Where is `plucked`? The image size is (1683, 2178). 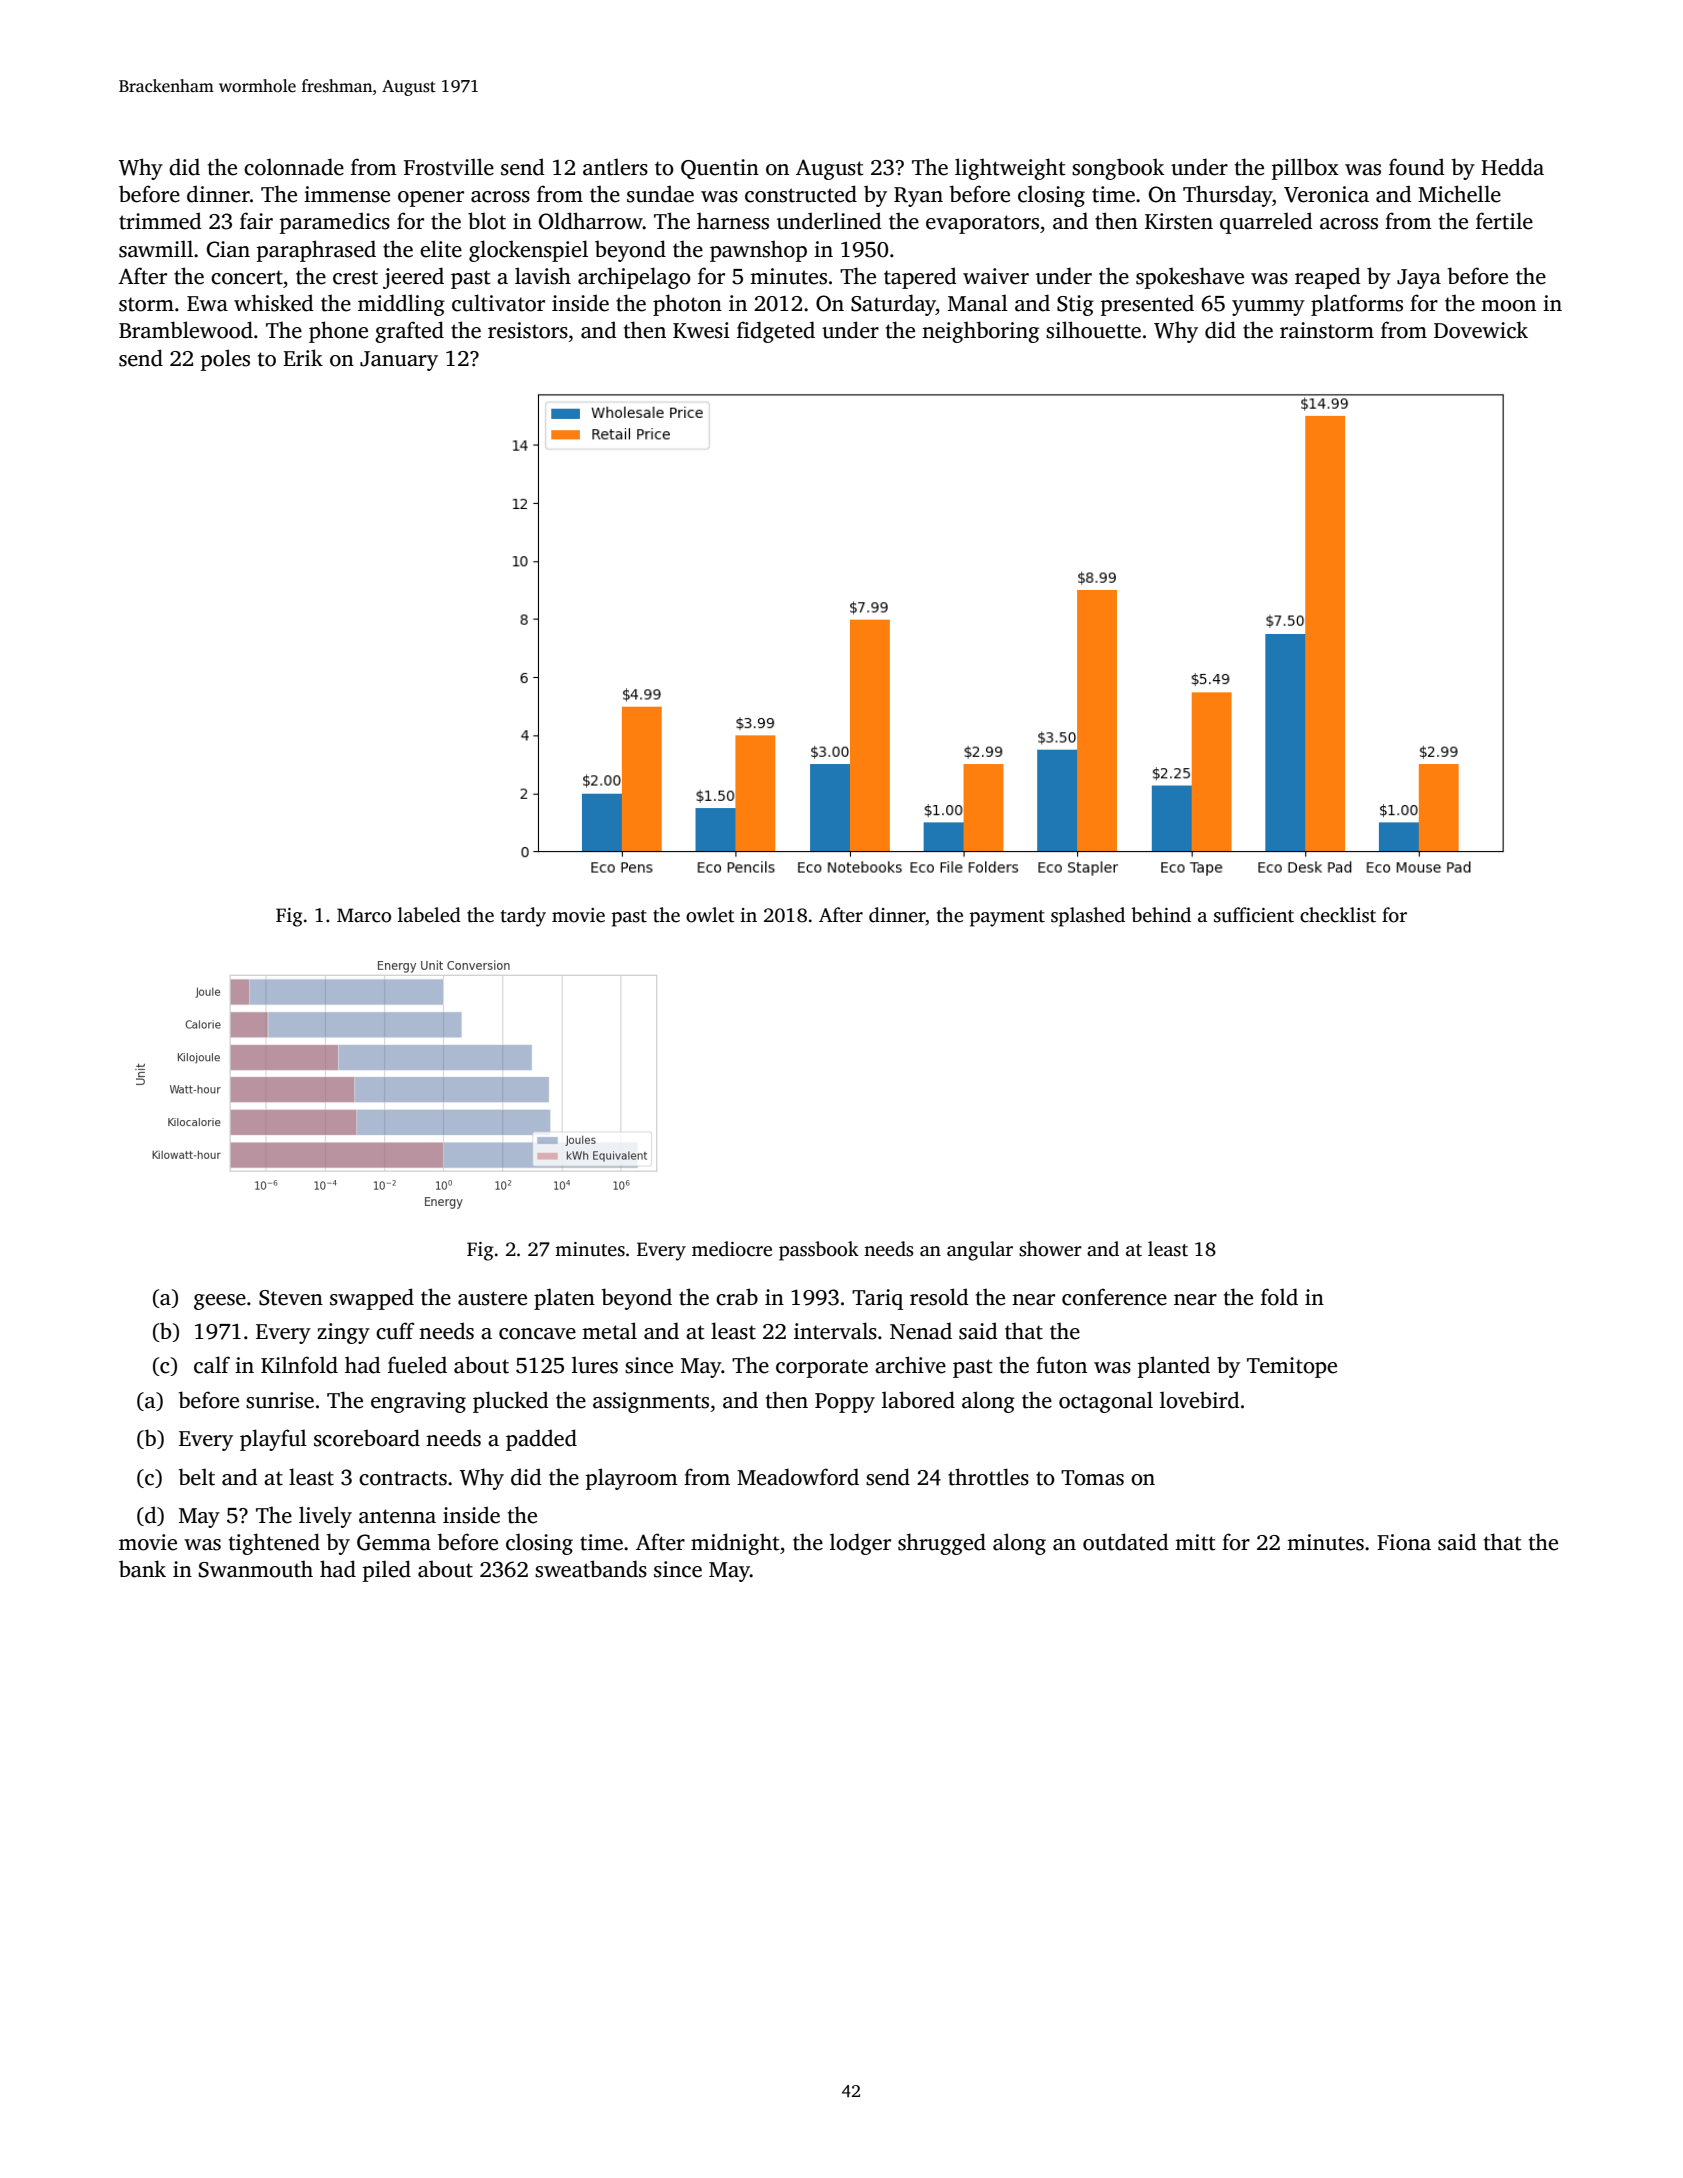 plucked is located at coordinates (511, 1402).
